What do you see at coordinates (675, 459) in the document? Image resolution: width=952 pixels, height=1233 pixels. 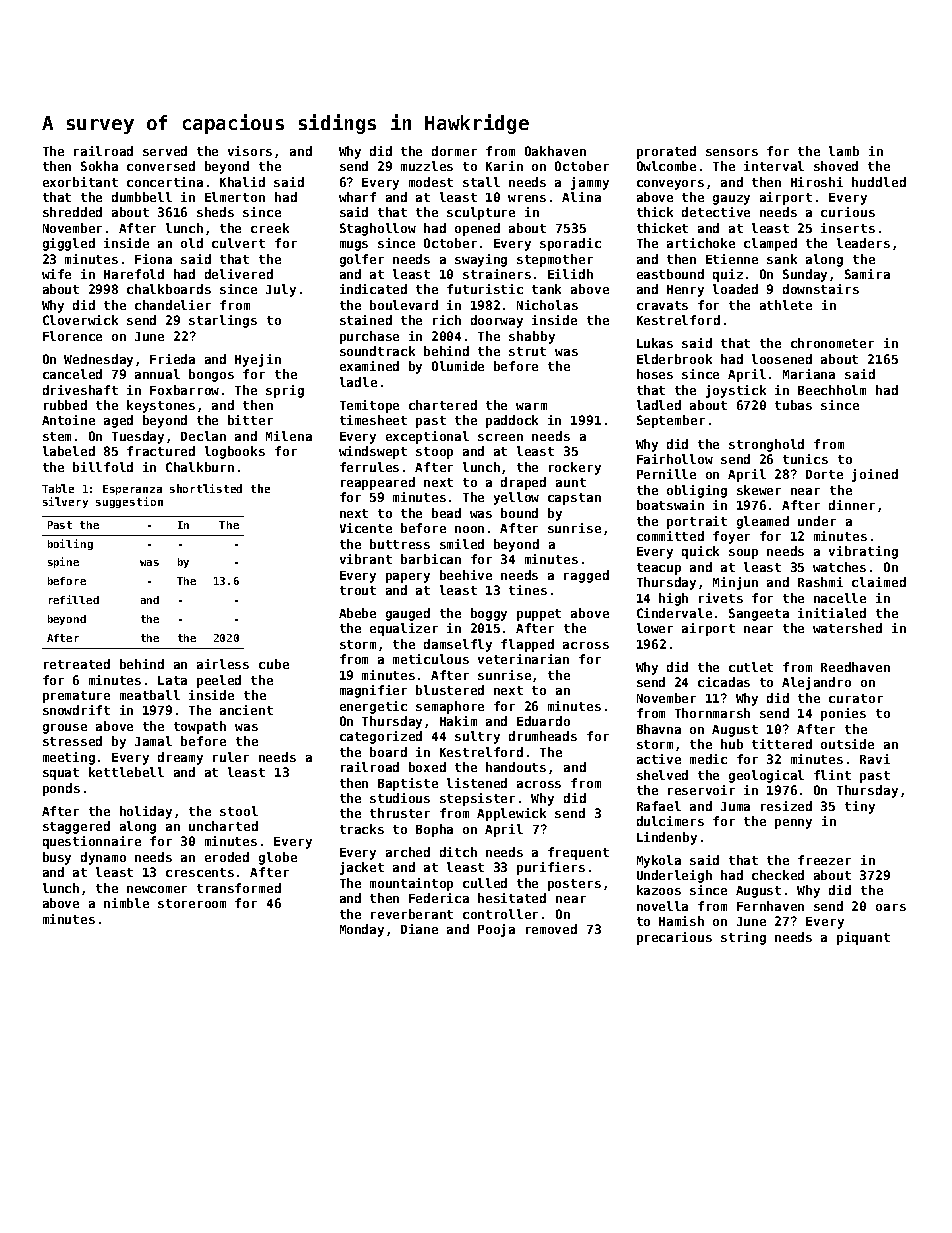 I see `Fairhollow` at bounding box center [675, 459].
